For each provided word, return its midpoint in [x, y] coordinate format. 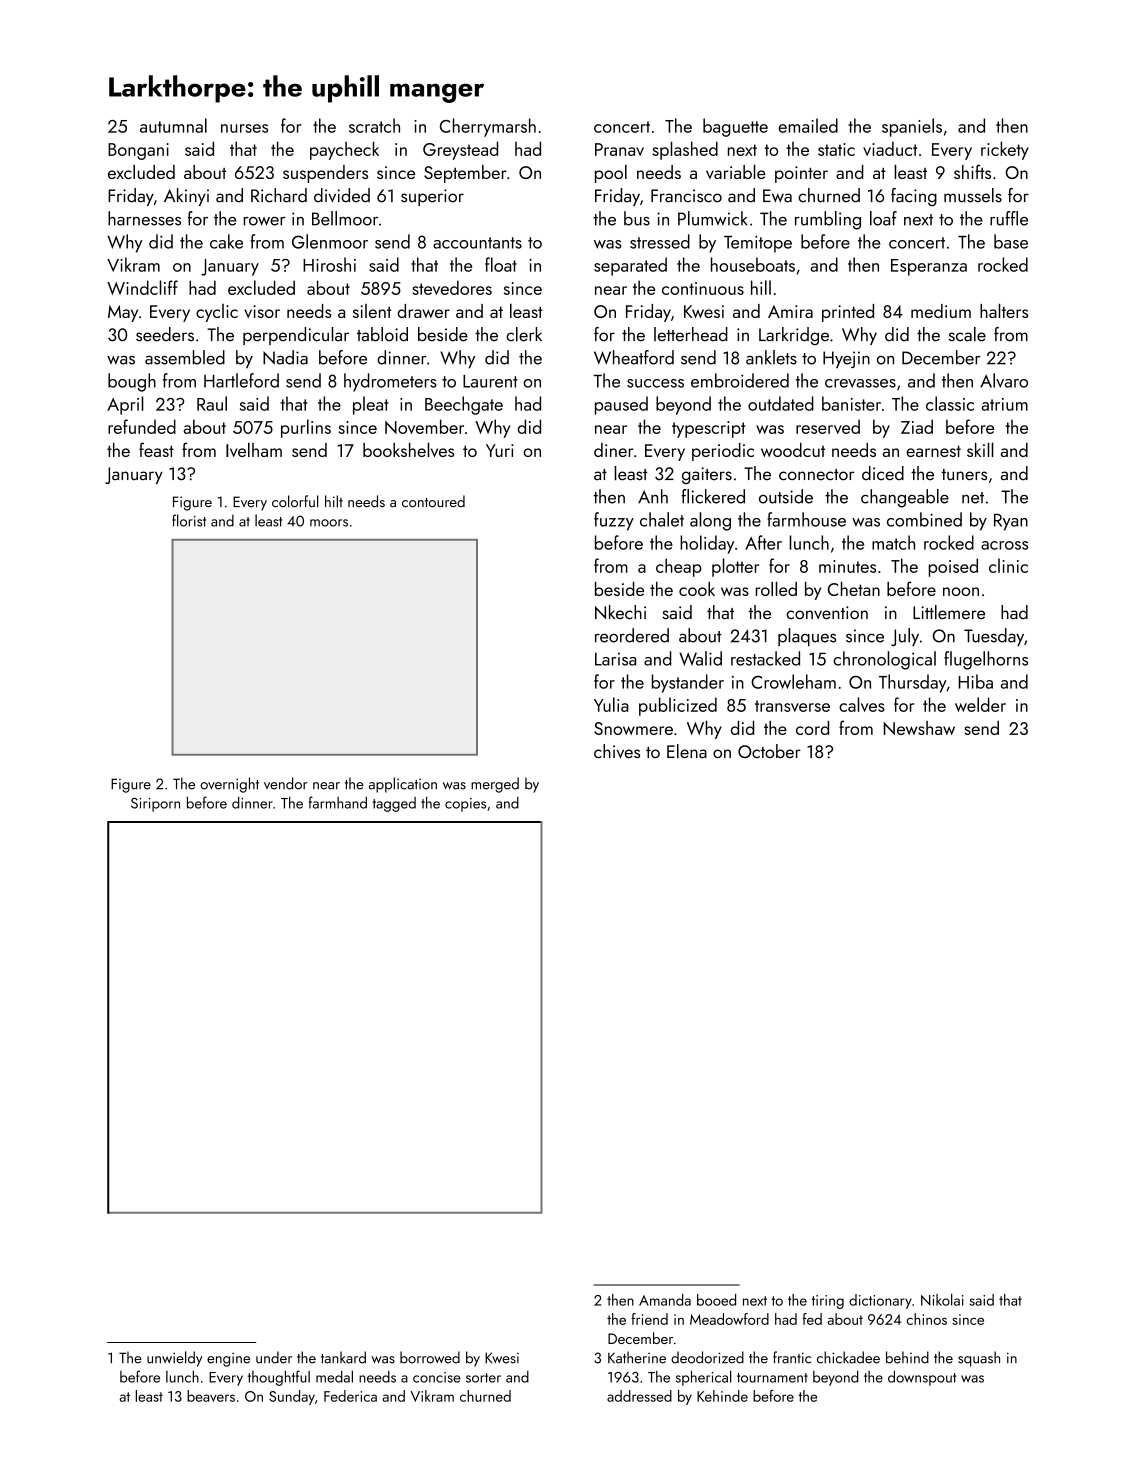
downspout [922, 1378]
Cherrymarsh [488, 127]
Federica [350, 1396]
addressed [639, 1396]
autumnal [173, 125]
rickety [1005, 150]
